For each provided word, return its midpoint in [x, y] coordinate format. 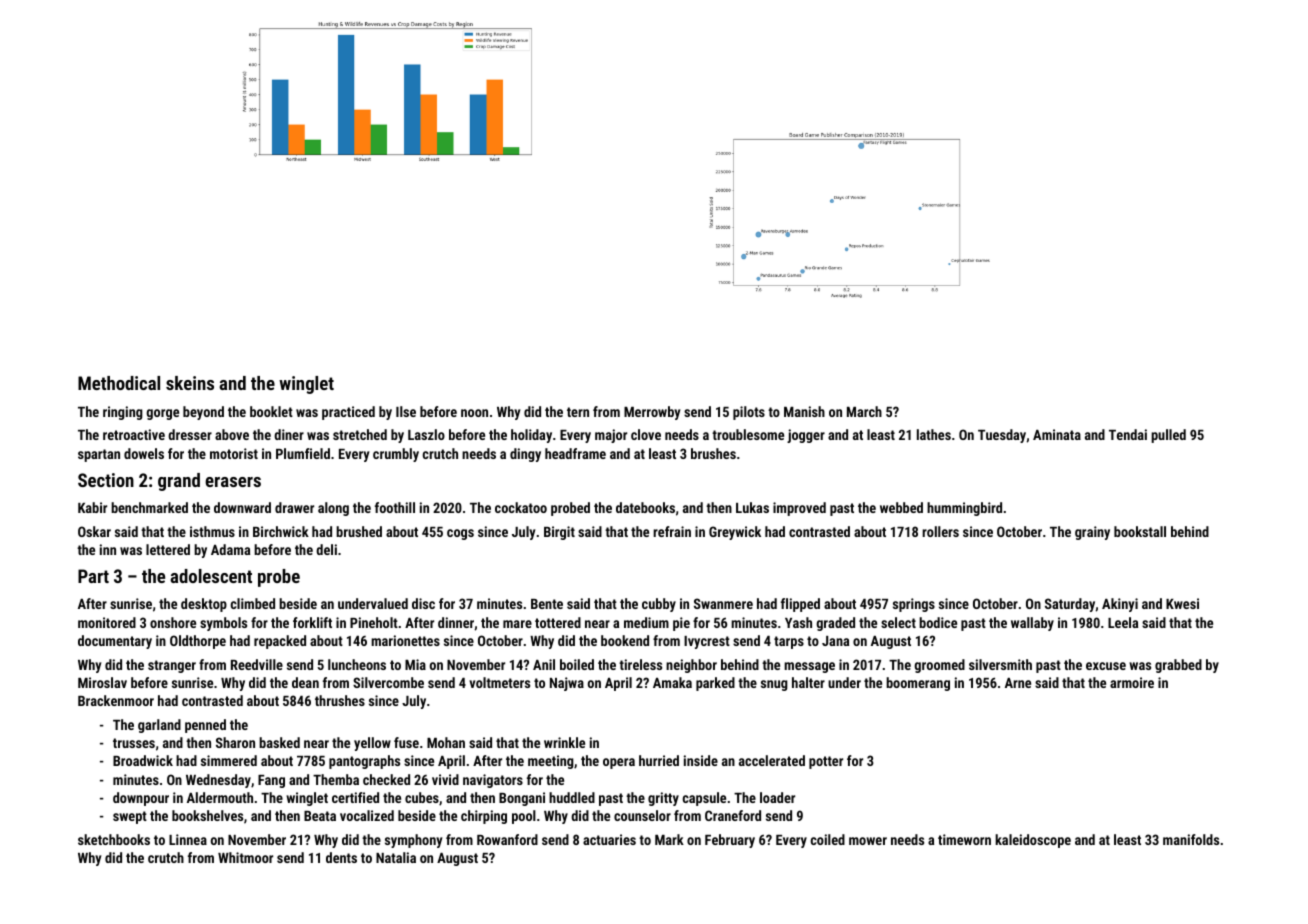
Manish [804, 411]
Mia [415, 664]
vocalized [367, 815]
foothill [395, 507]
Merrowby [652, 413]
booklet [271, 411]
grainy [1092, 533]
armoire [1132, 682]
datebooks [645, 507]
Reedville [257, 664]
